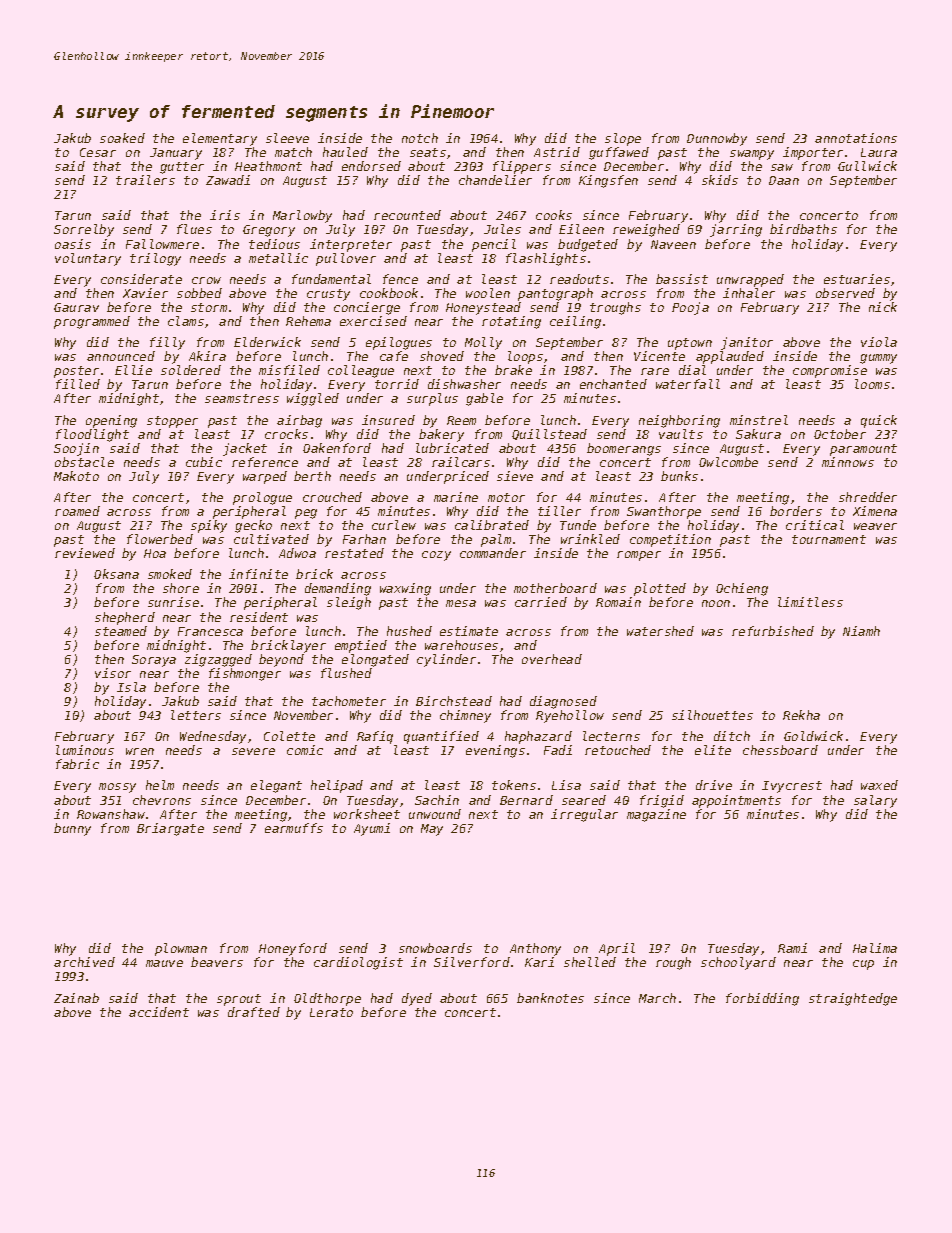 The image size is (952, 1233). What do you see at coordinates (122, 138) in the document?
I see `soaked` at bounding box center [122, 138].
